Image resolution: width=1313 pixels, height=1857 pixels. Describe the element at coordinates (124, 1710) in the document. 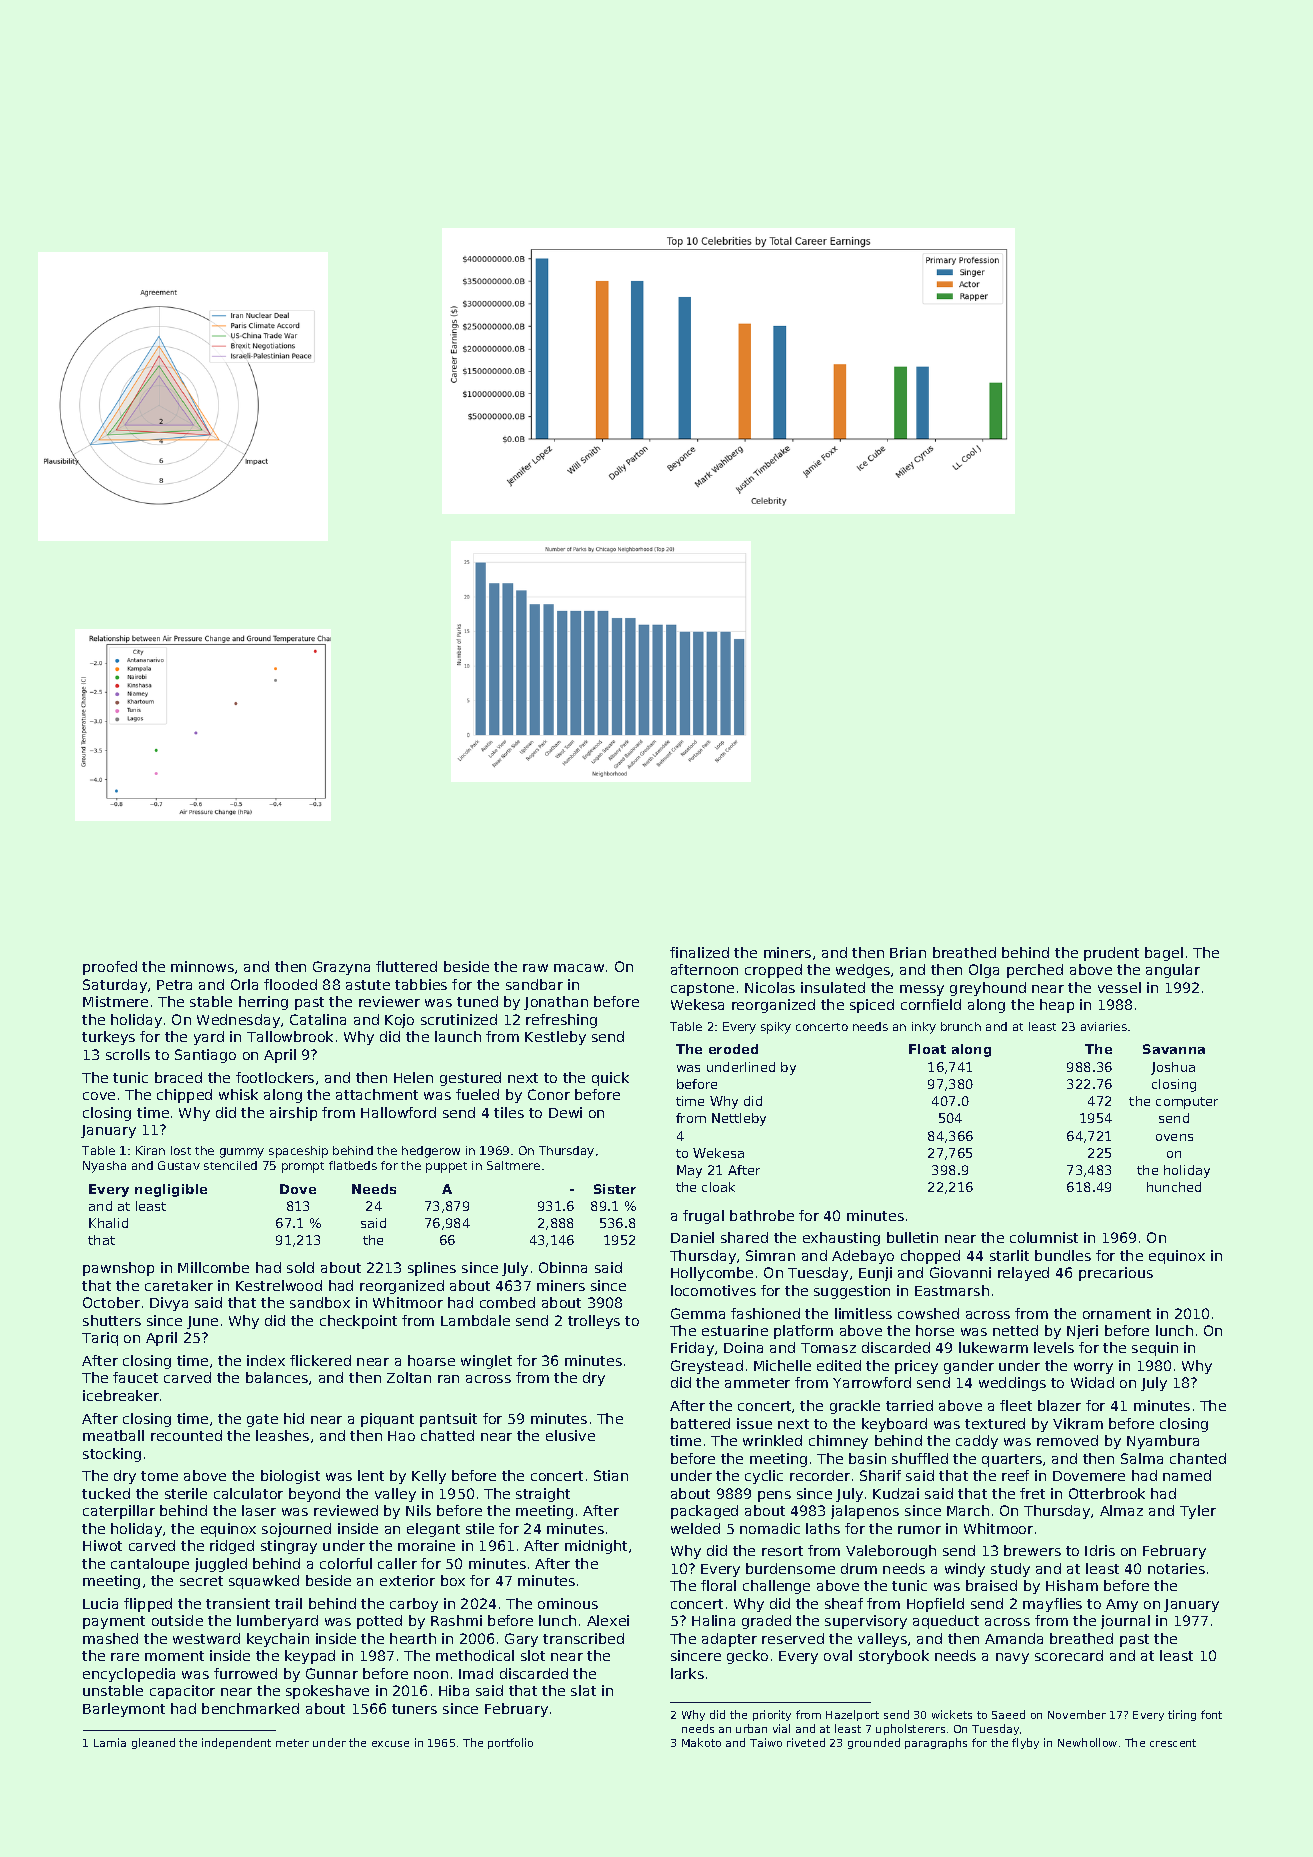

I see `Barleymont` at that location.
